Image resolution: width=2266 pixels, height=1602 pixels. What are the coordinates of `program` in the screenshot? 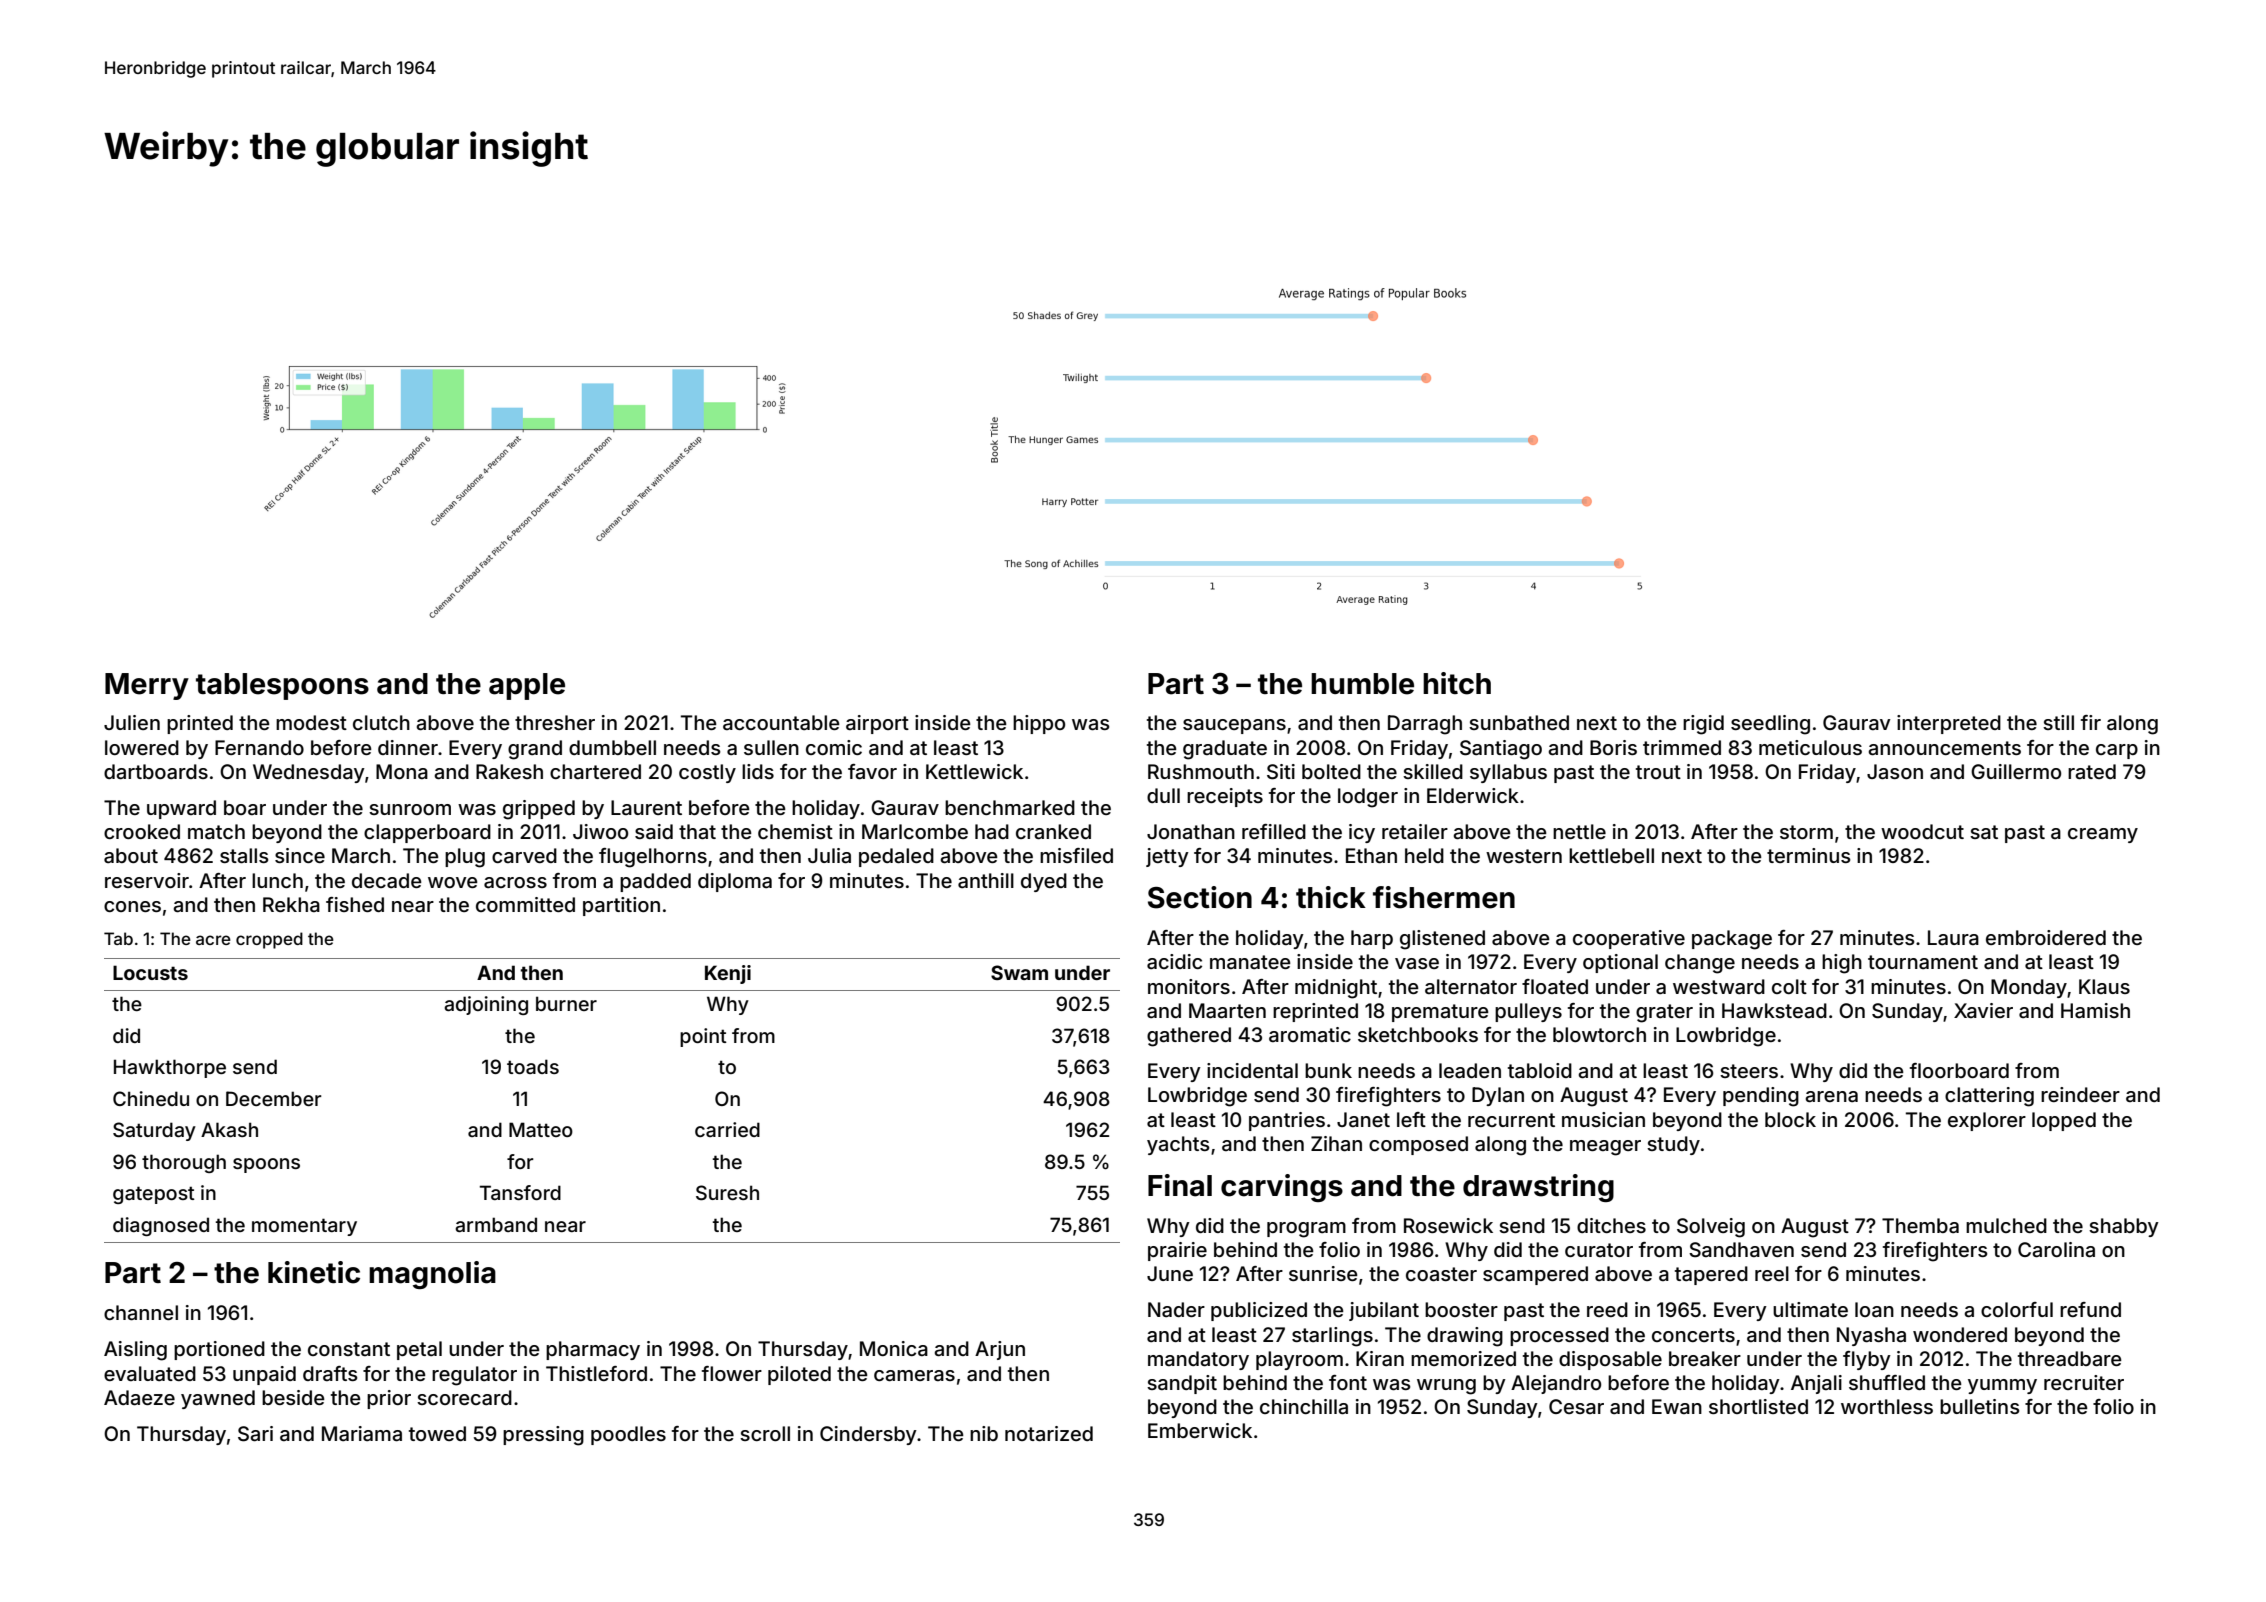 It's located at (1306, 1230).
